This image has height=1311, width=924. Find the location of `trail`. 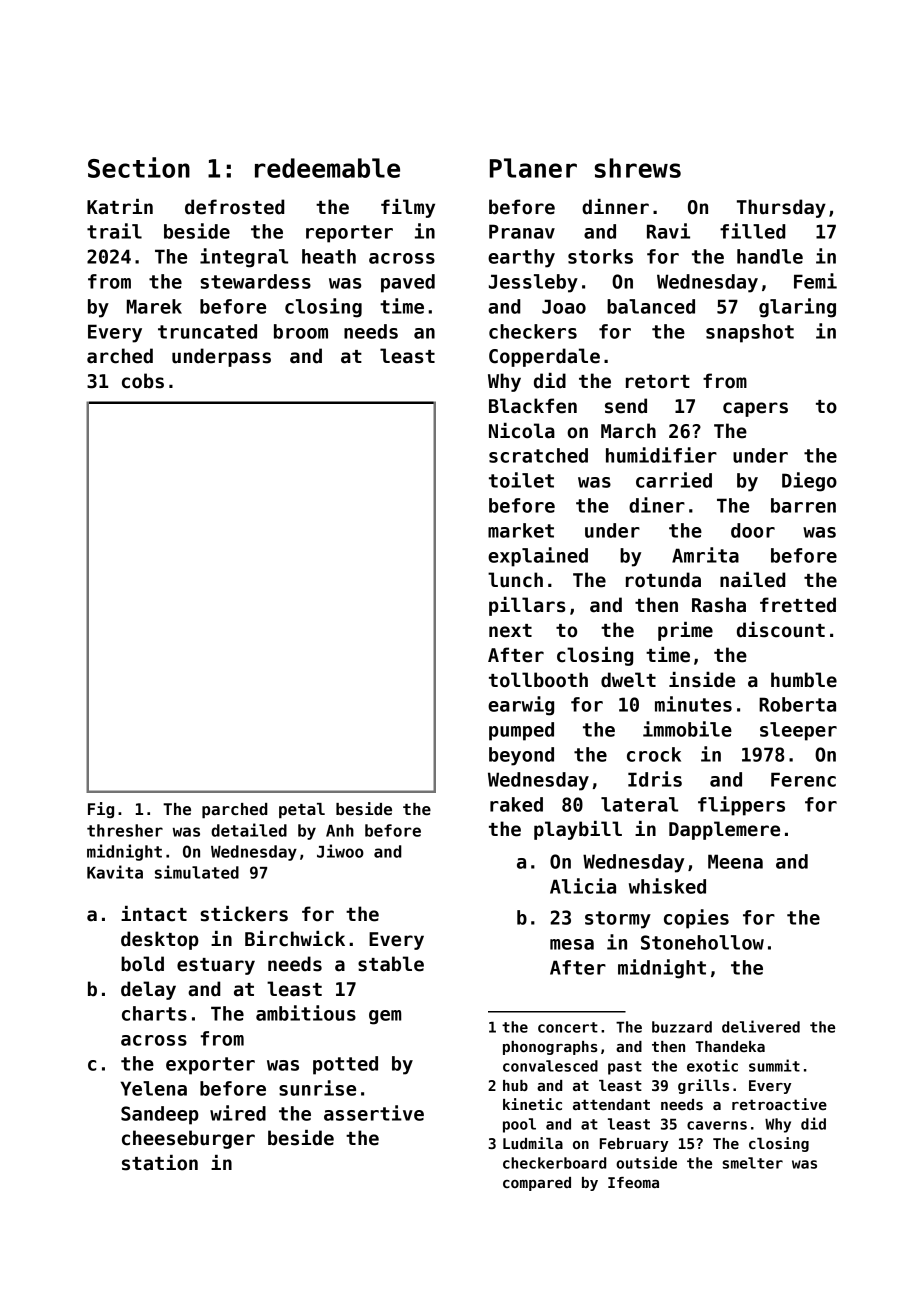

trail is located at coordinates (114, 231).
